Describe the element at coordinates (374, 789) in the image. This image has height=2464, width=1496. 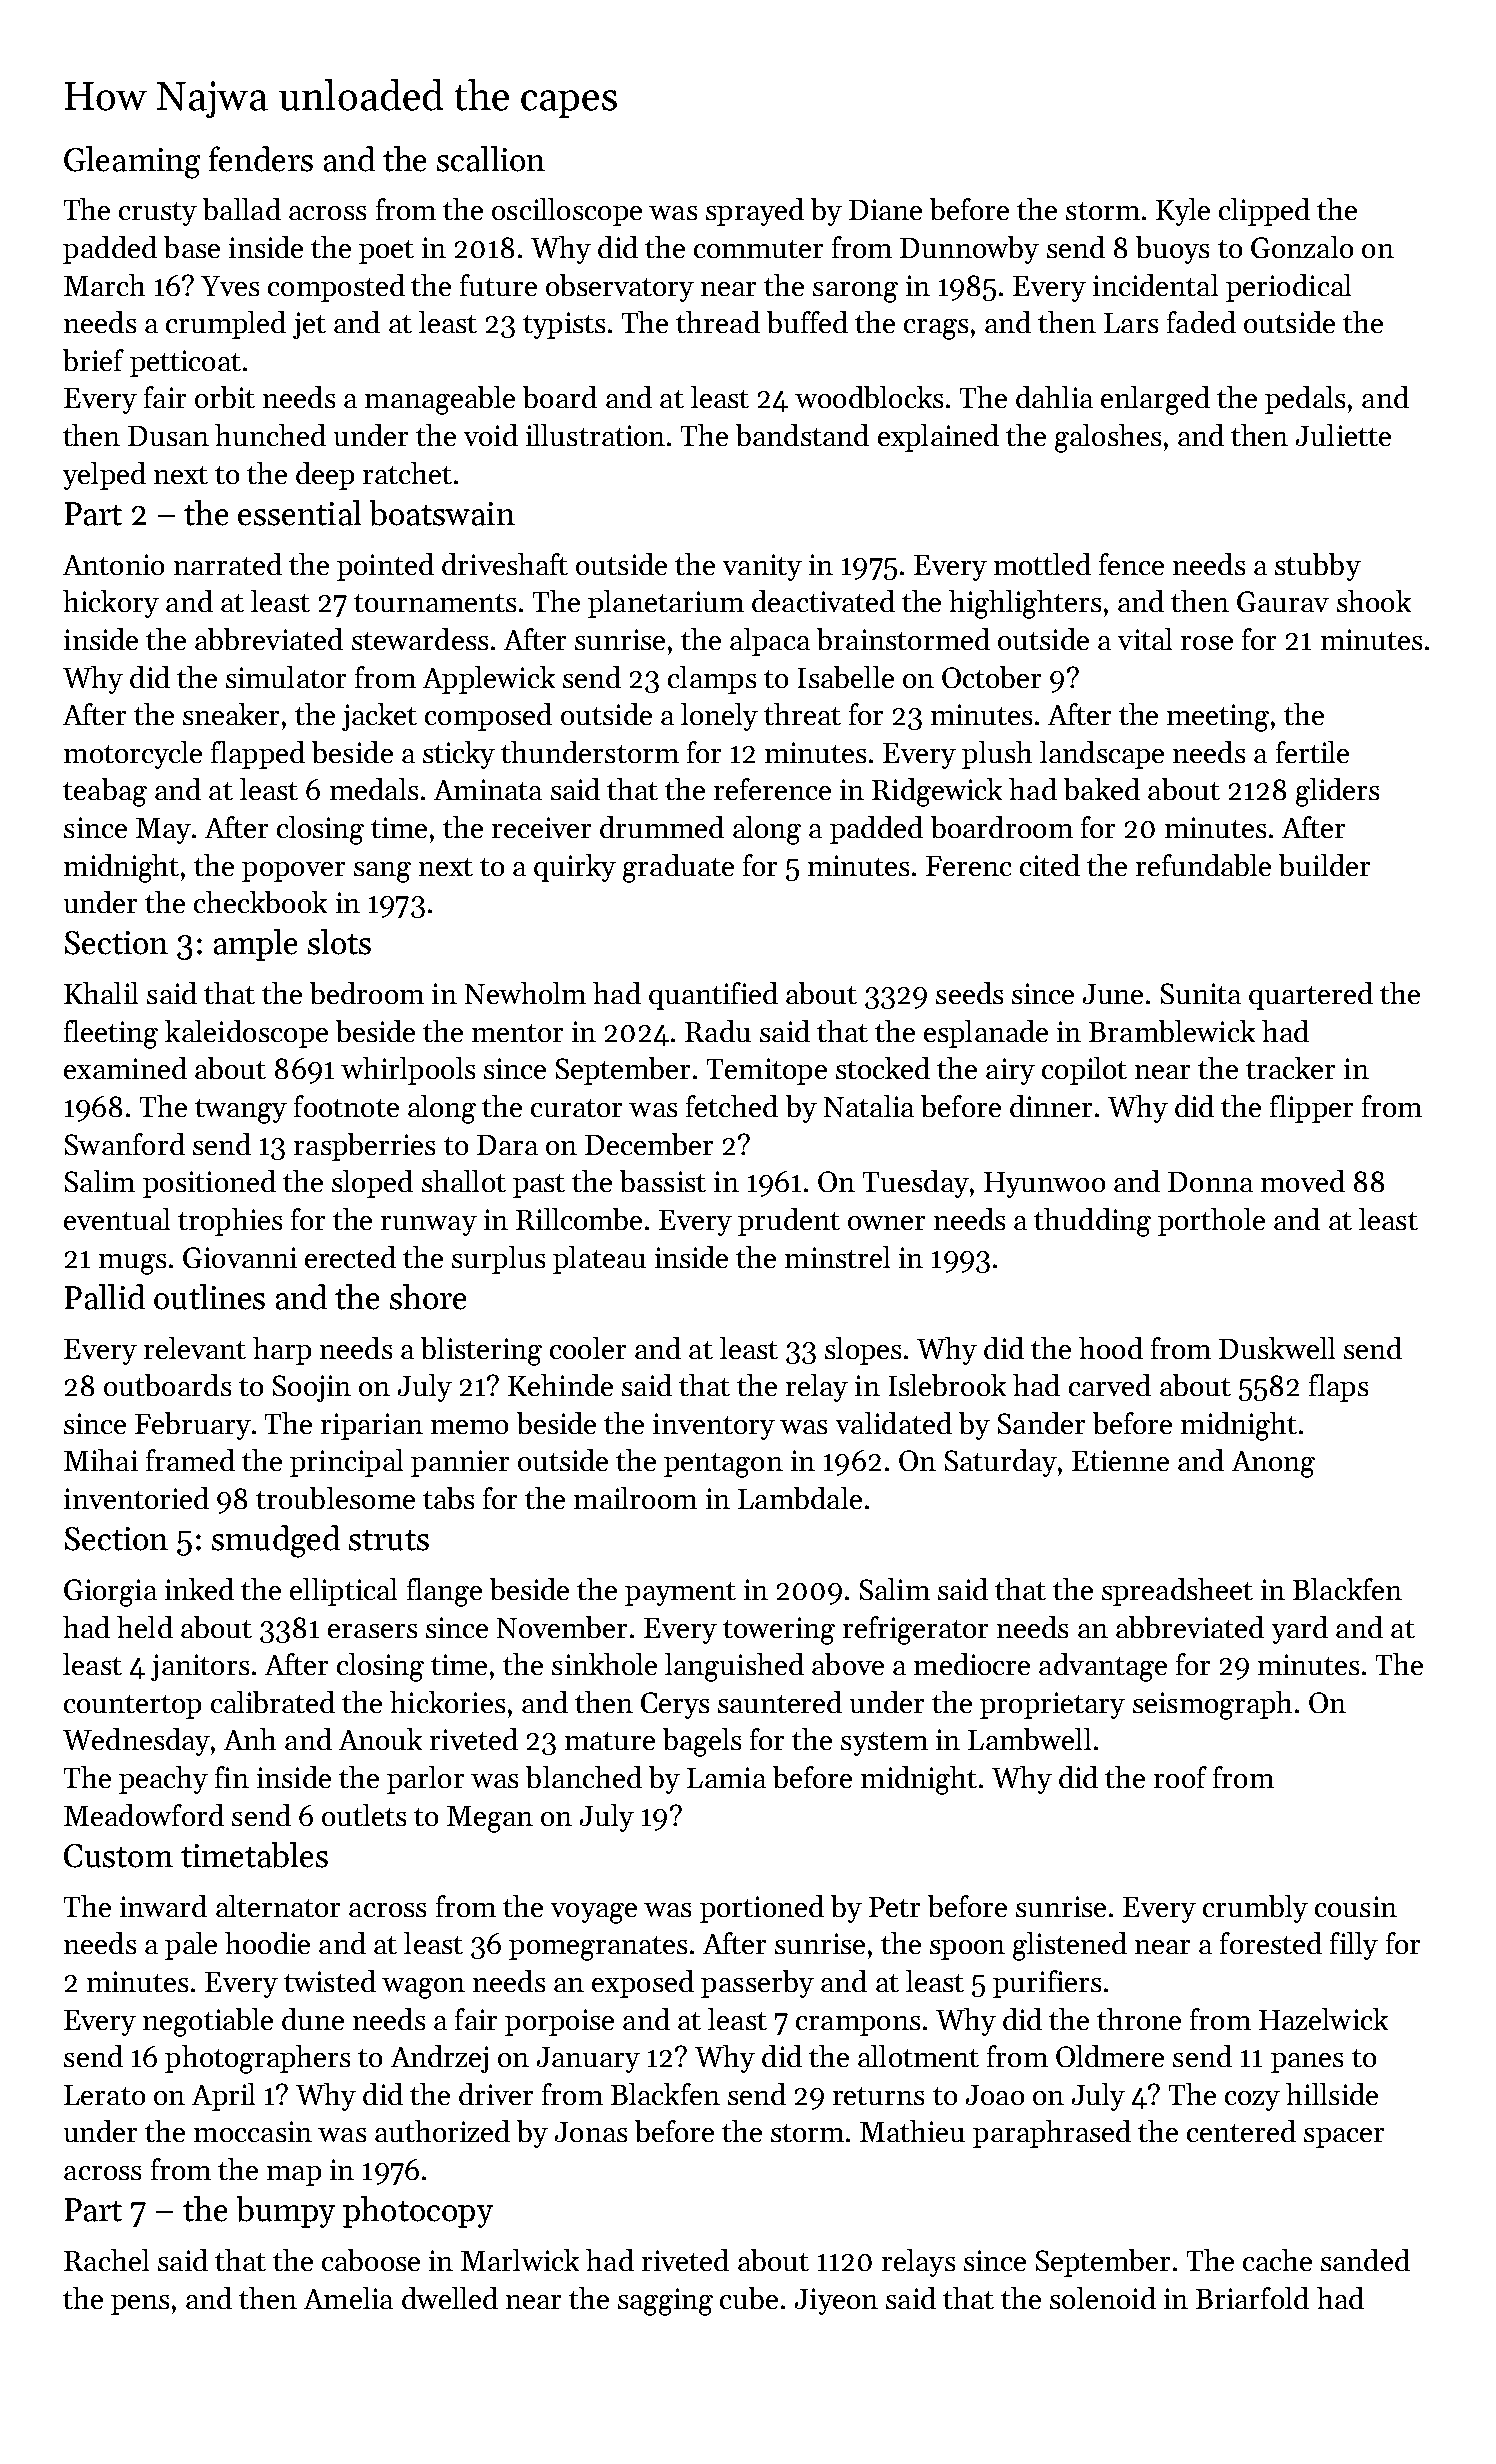
I see `medals` at that location.
